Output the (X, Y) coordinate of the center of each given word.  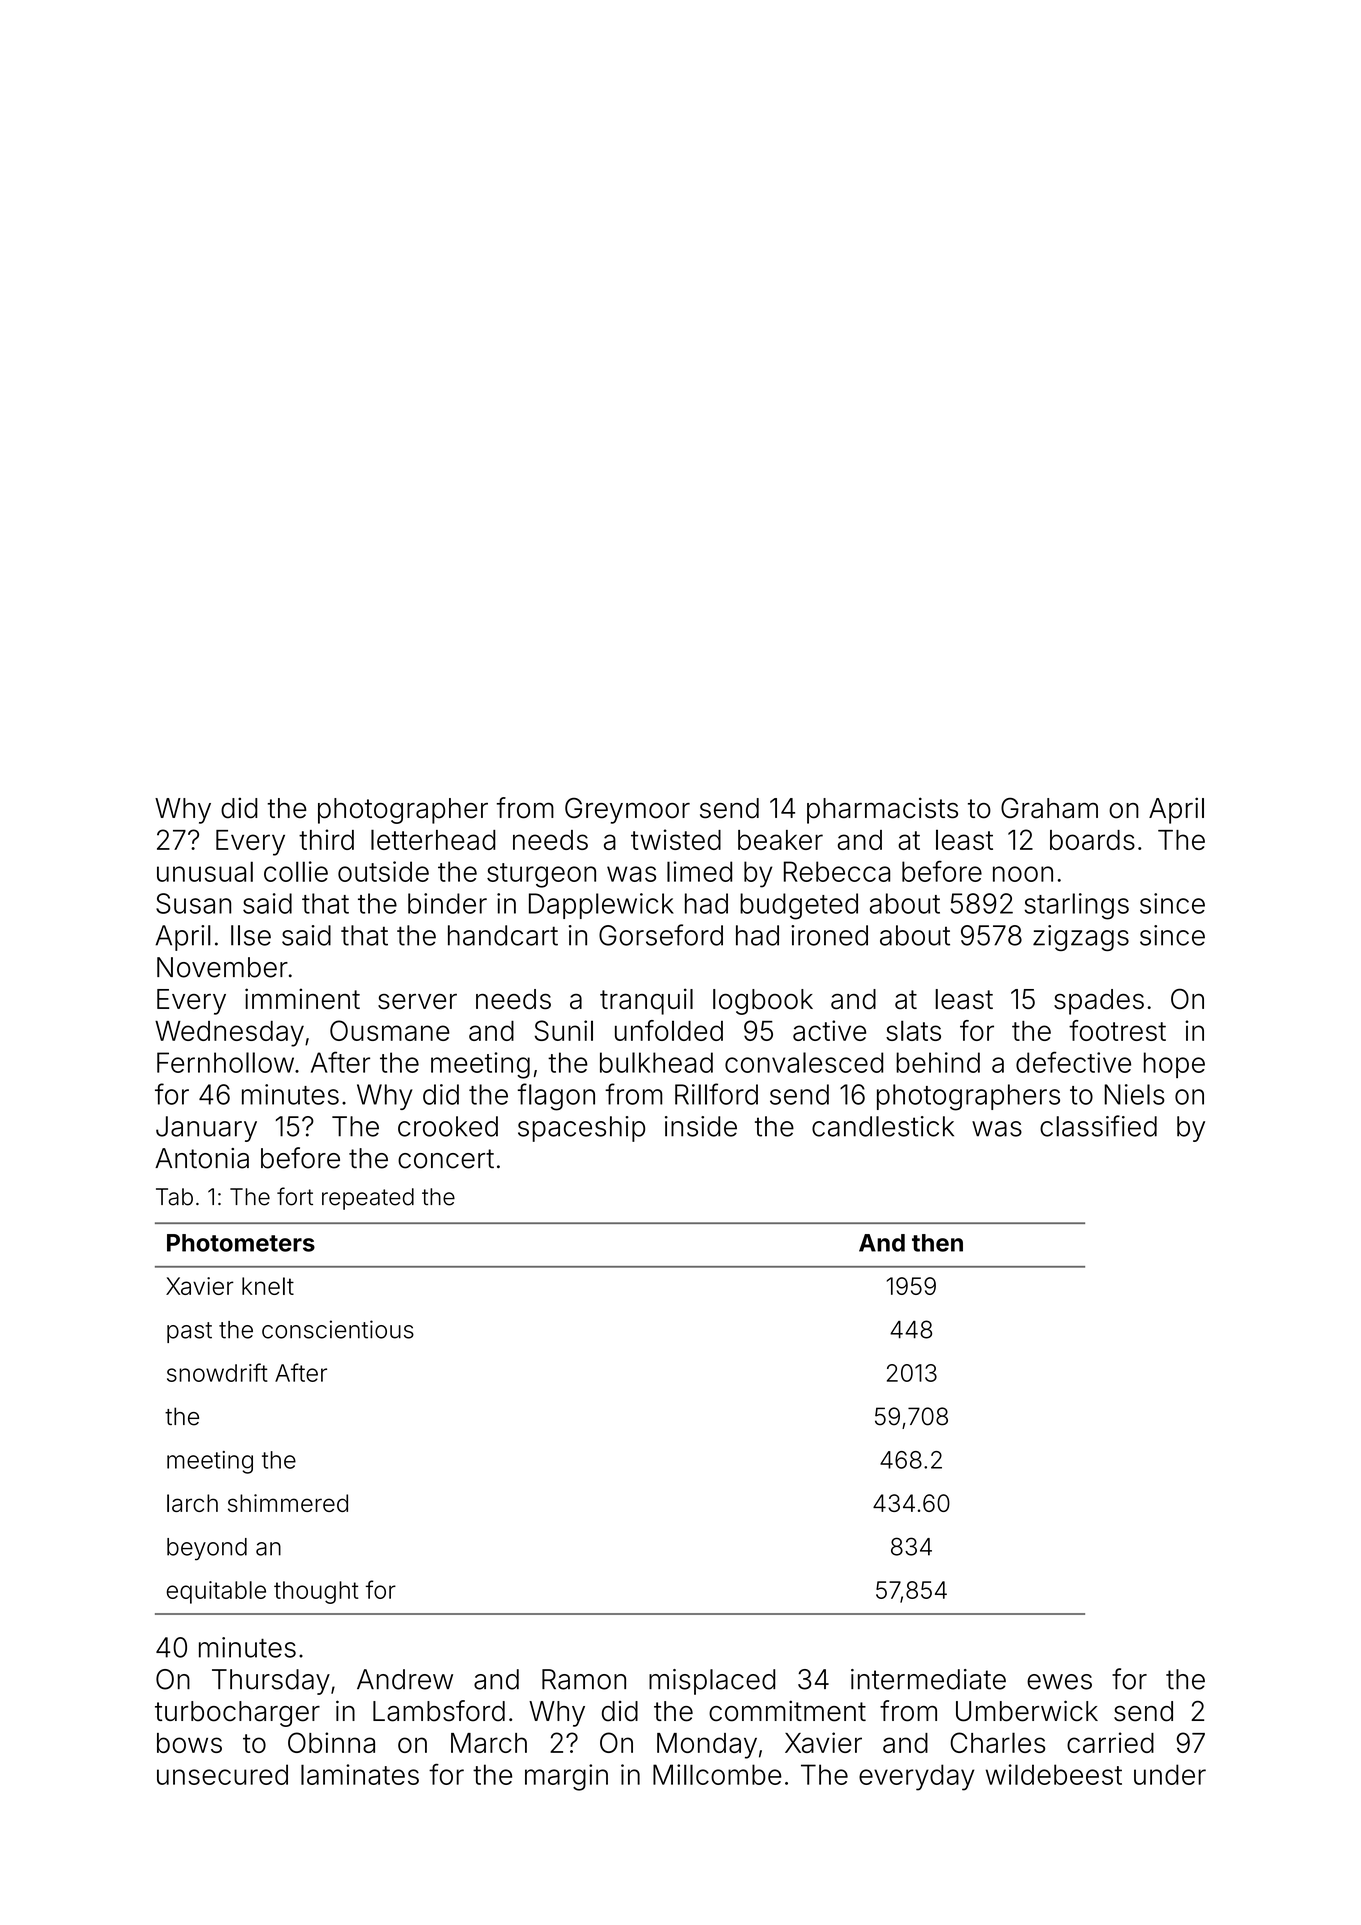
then (937, 1243)
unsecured (222, 1774)
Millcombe (717, 1774)
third (326, 839)
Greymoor (627, 811)
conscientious (338, 1329)
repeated (368, 1199)
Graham (1049, 808)
